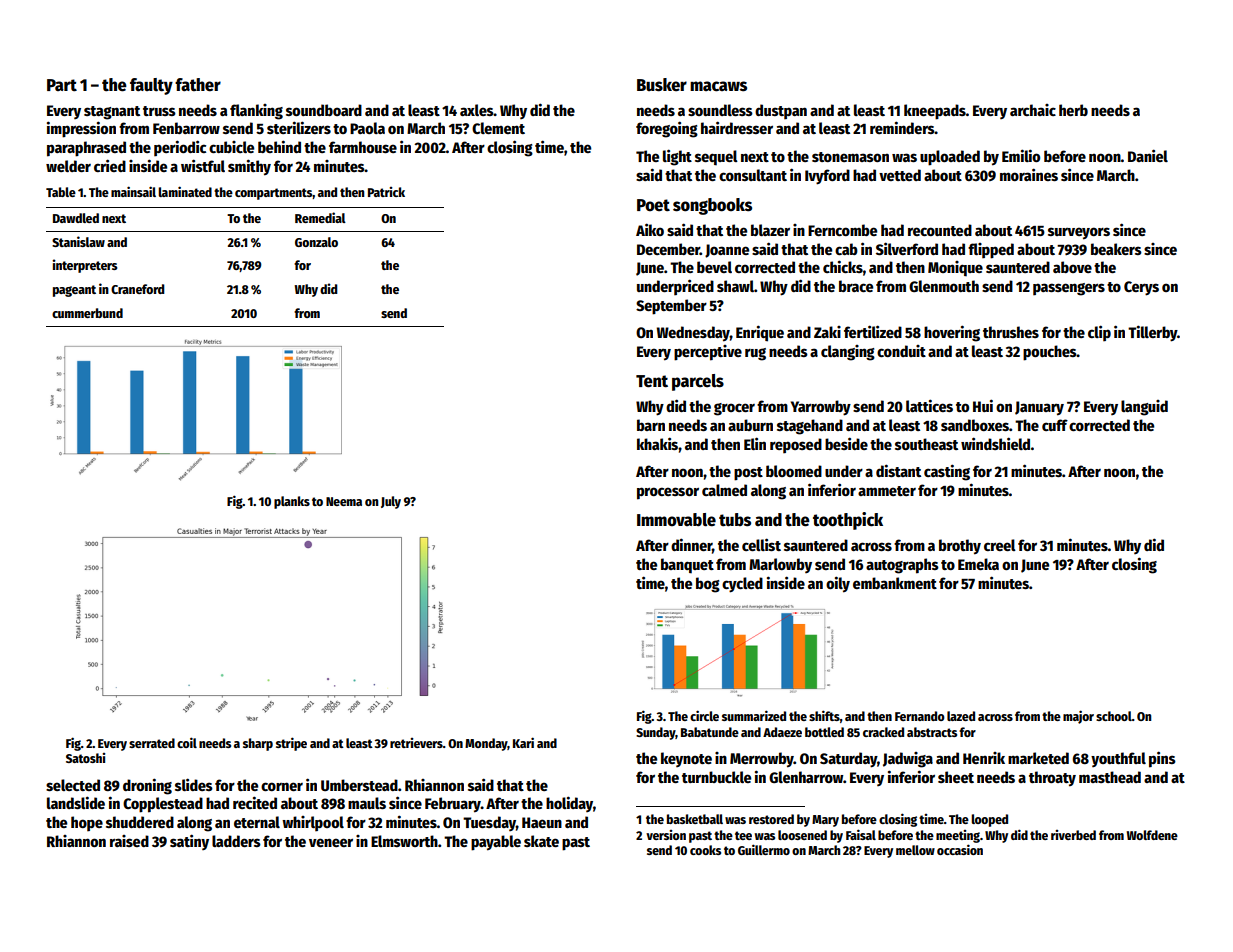 This screenshot has height=952, width=1233. Describe the element at coordinates (677, 157) in the screenshot. I see `light` at that location.
